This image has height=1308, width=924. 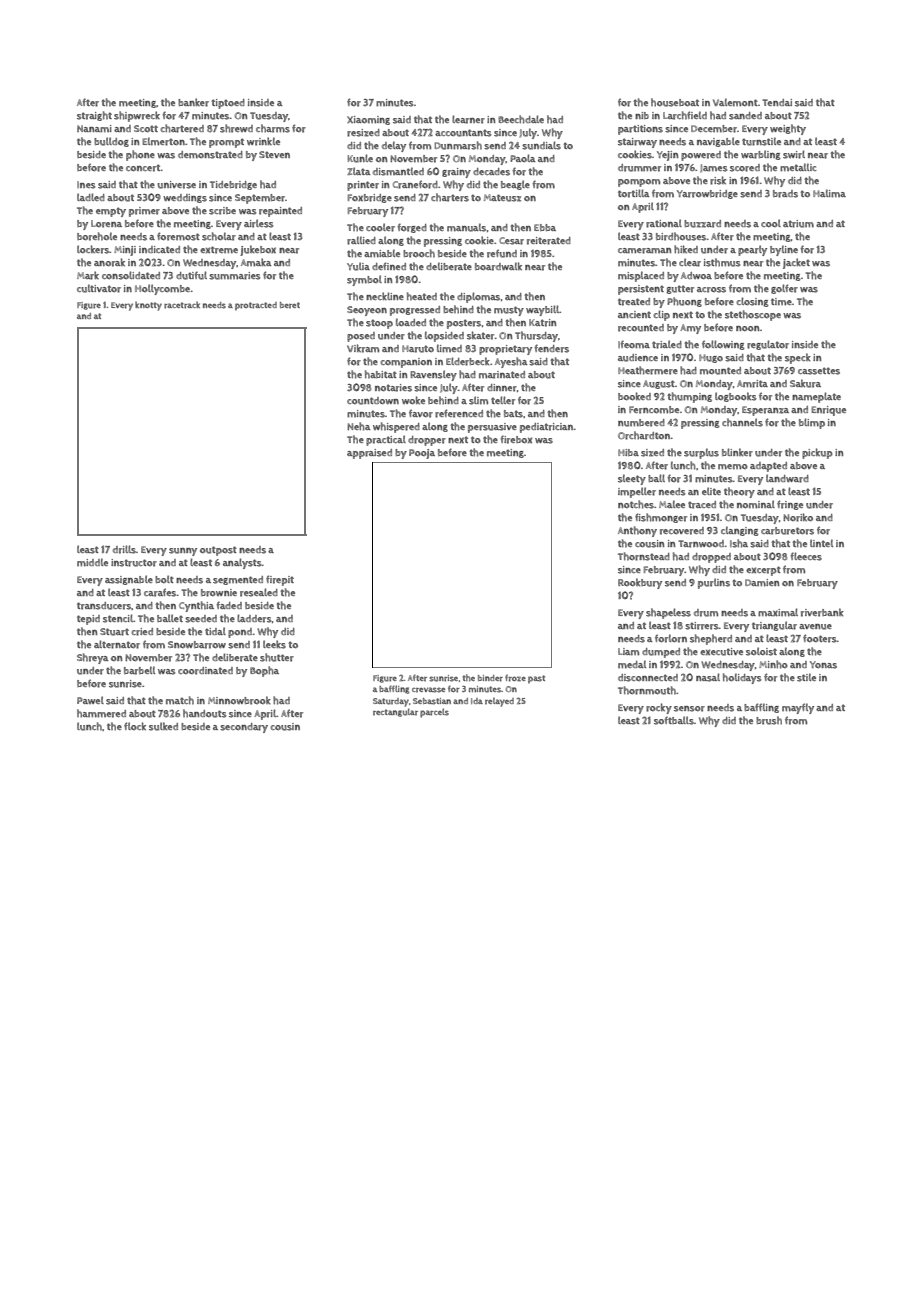 I want to click on Neha, so click(x=359, y=426).
